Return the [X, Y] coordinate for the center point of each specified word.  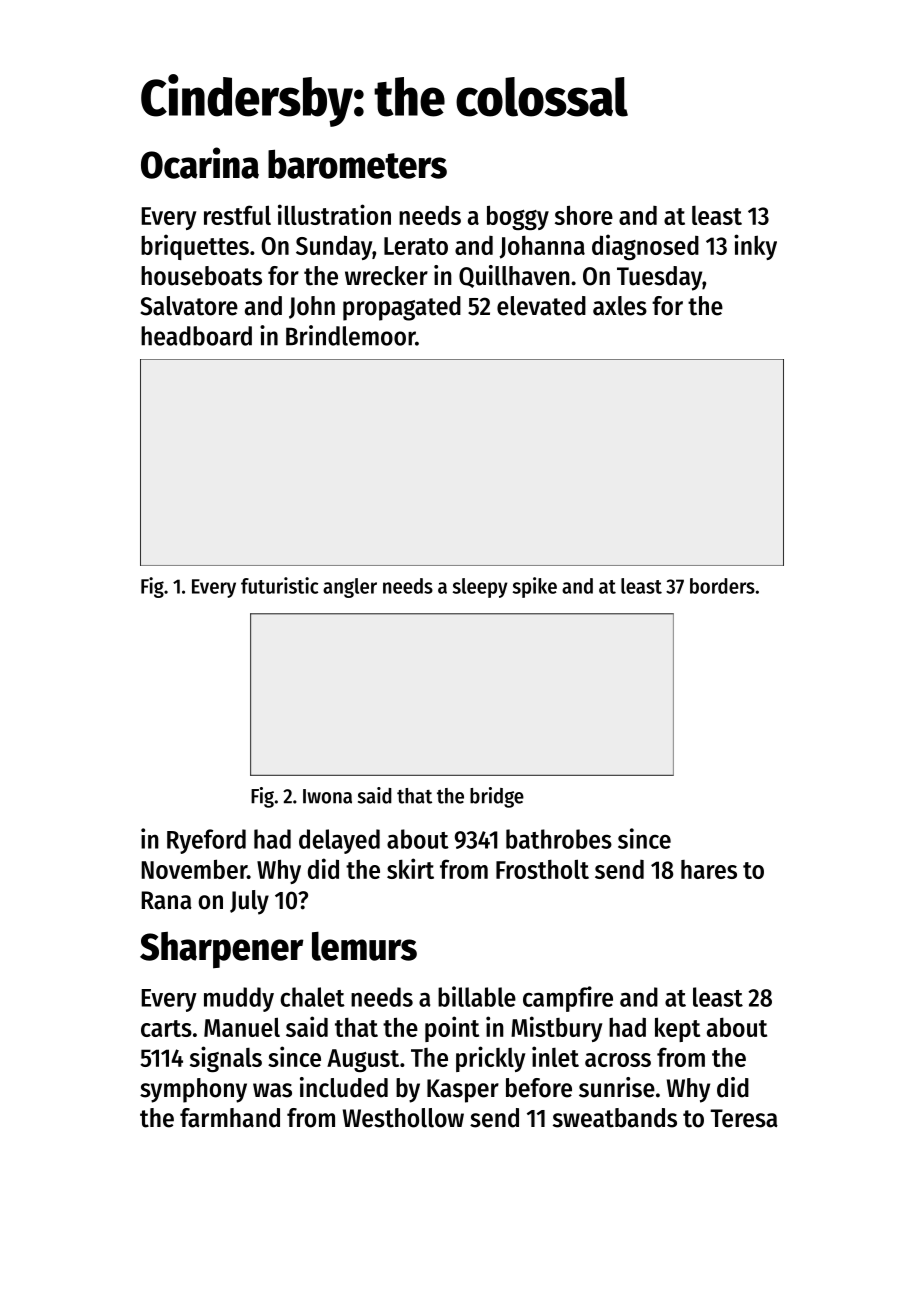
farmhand [230, 1118]
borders [722, 586]
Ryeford [206, 841]
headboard [196, 336]
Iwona [327, 796]
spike [535, 587]
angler [350, 588]
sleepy [480, 588]
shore [584, 215]
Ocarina [200, 163]
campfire [568, 999]
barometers [357, 164]
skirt [410, 868]
